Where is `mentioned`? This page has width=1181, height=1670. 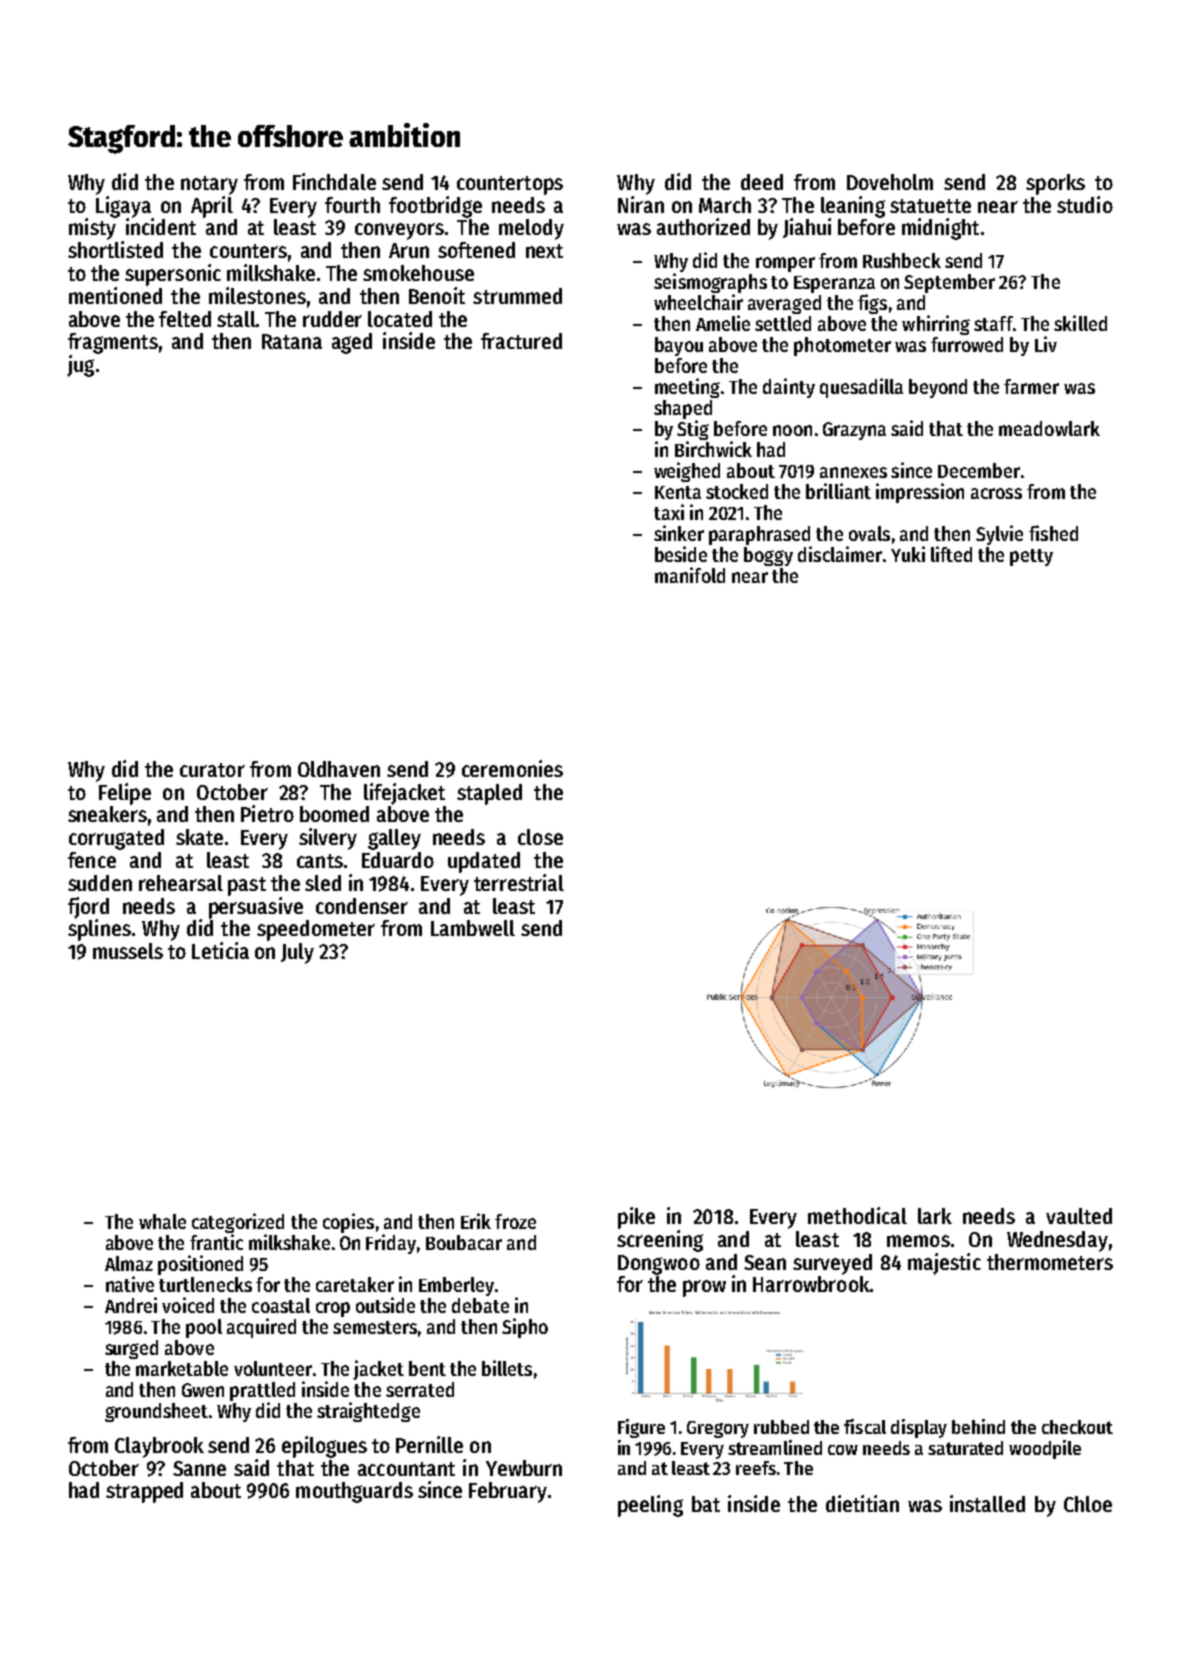
mentioned is located at coordinates (115, 295).
